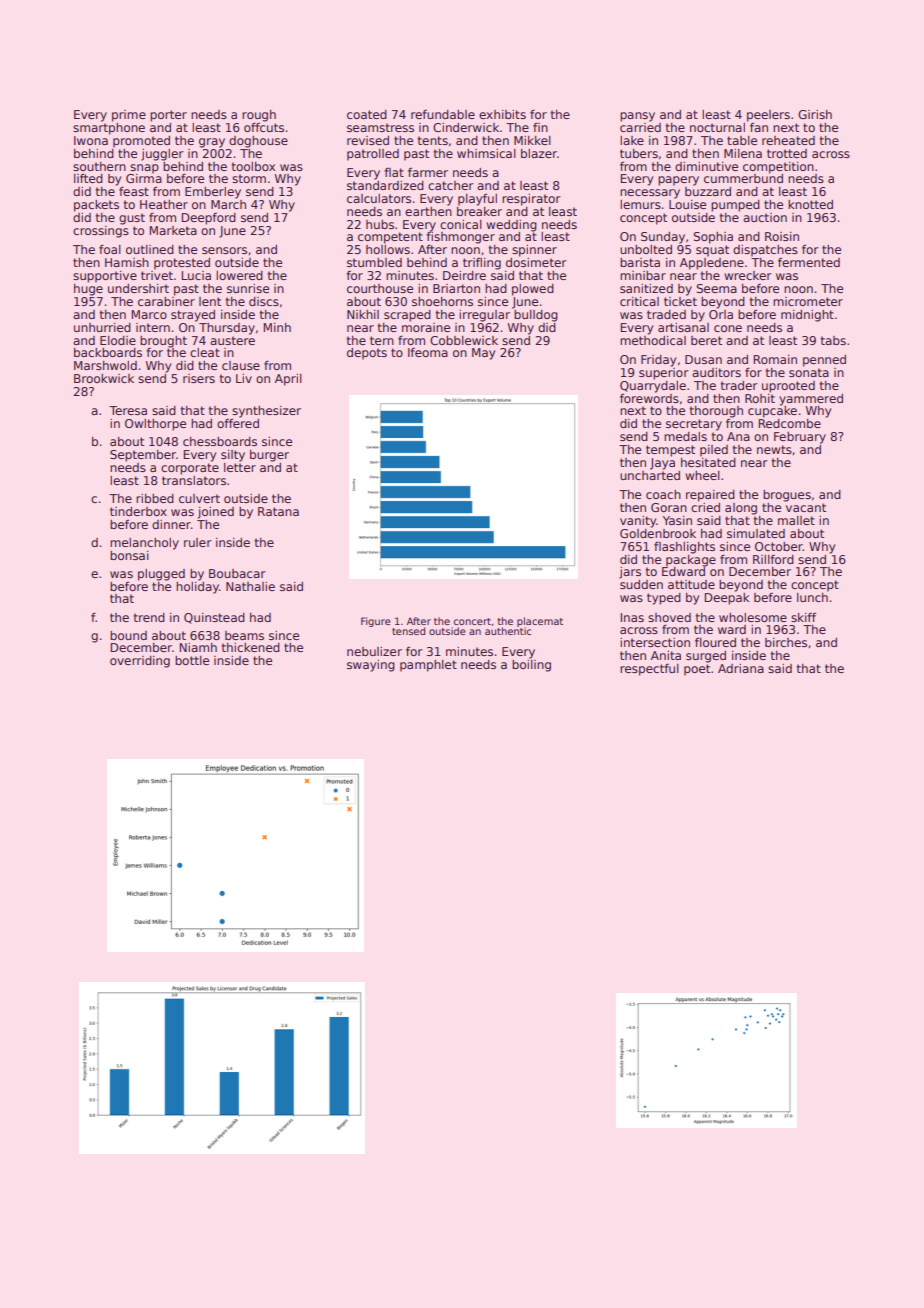  Describe the element at coordinates (162, 155) in the image. I see `juggler` at that location.
